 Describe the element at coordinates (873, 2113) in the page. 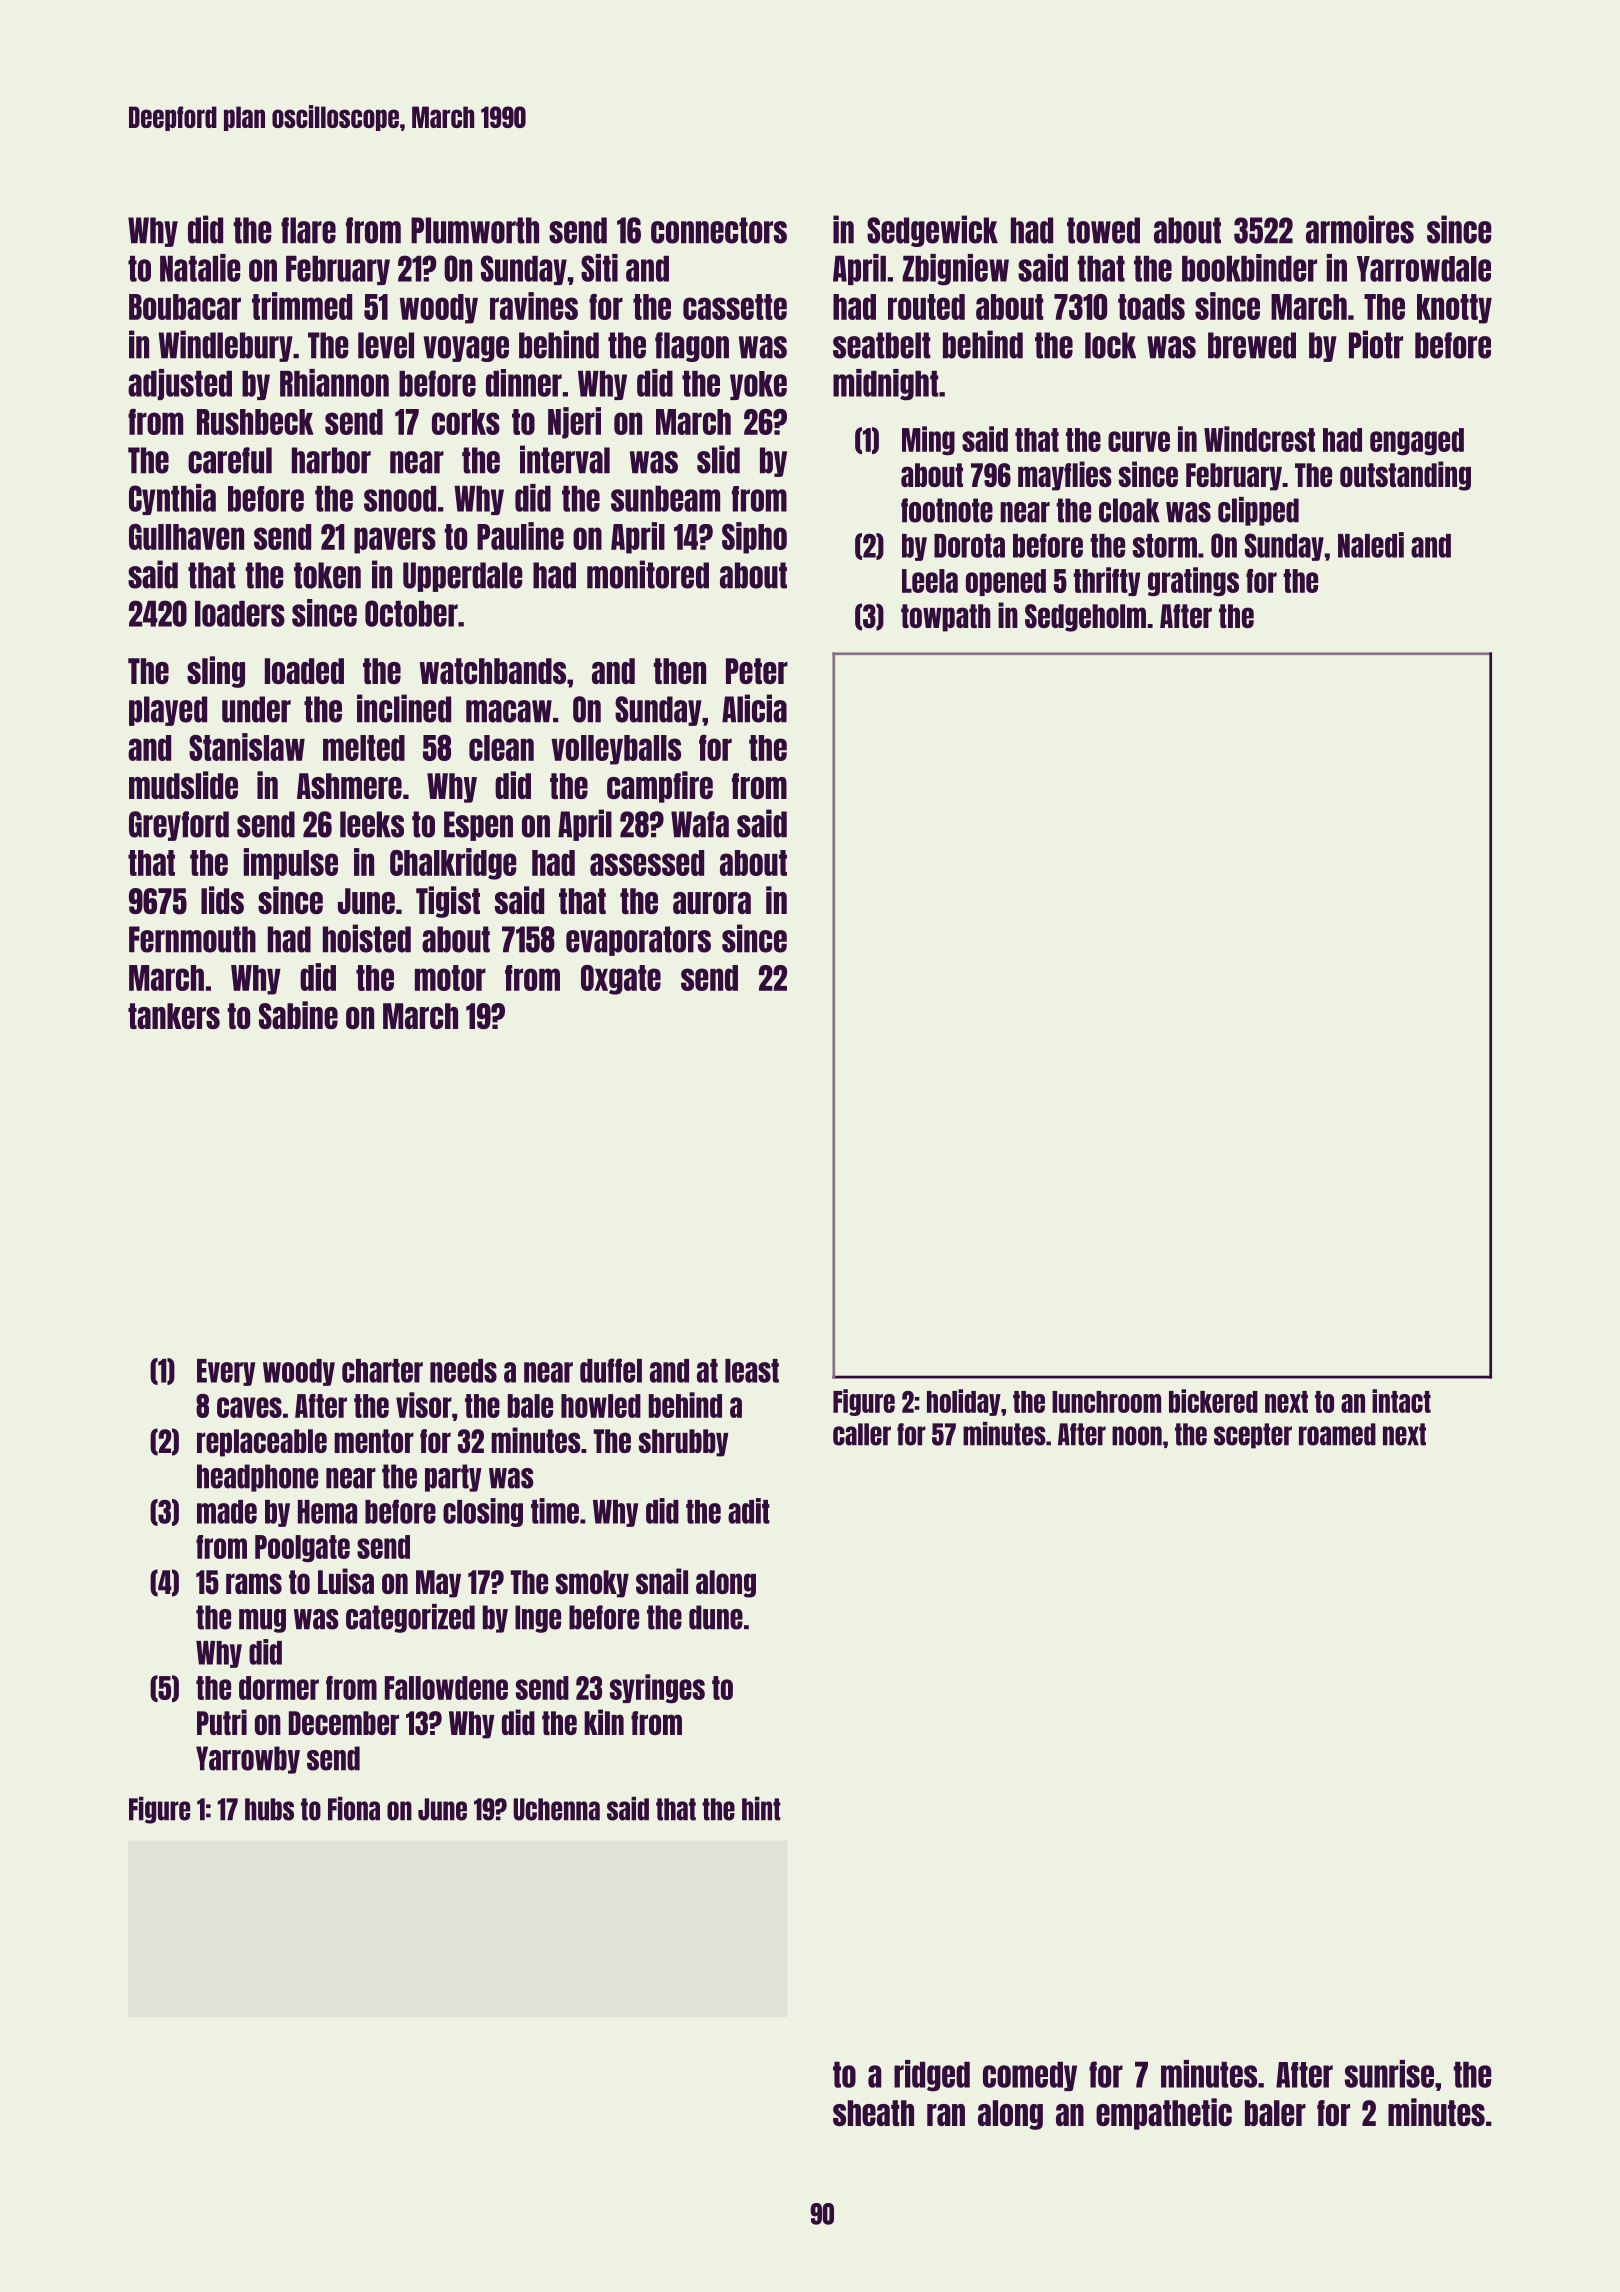

I see `sheath` at that location.
